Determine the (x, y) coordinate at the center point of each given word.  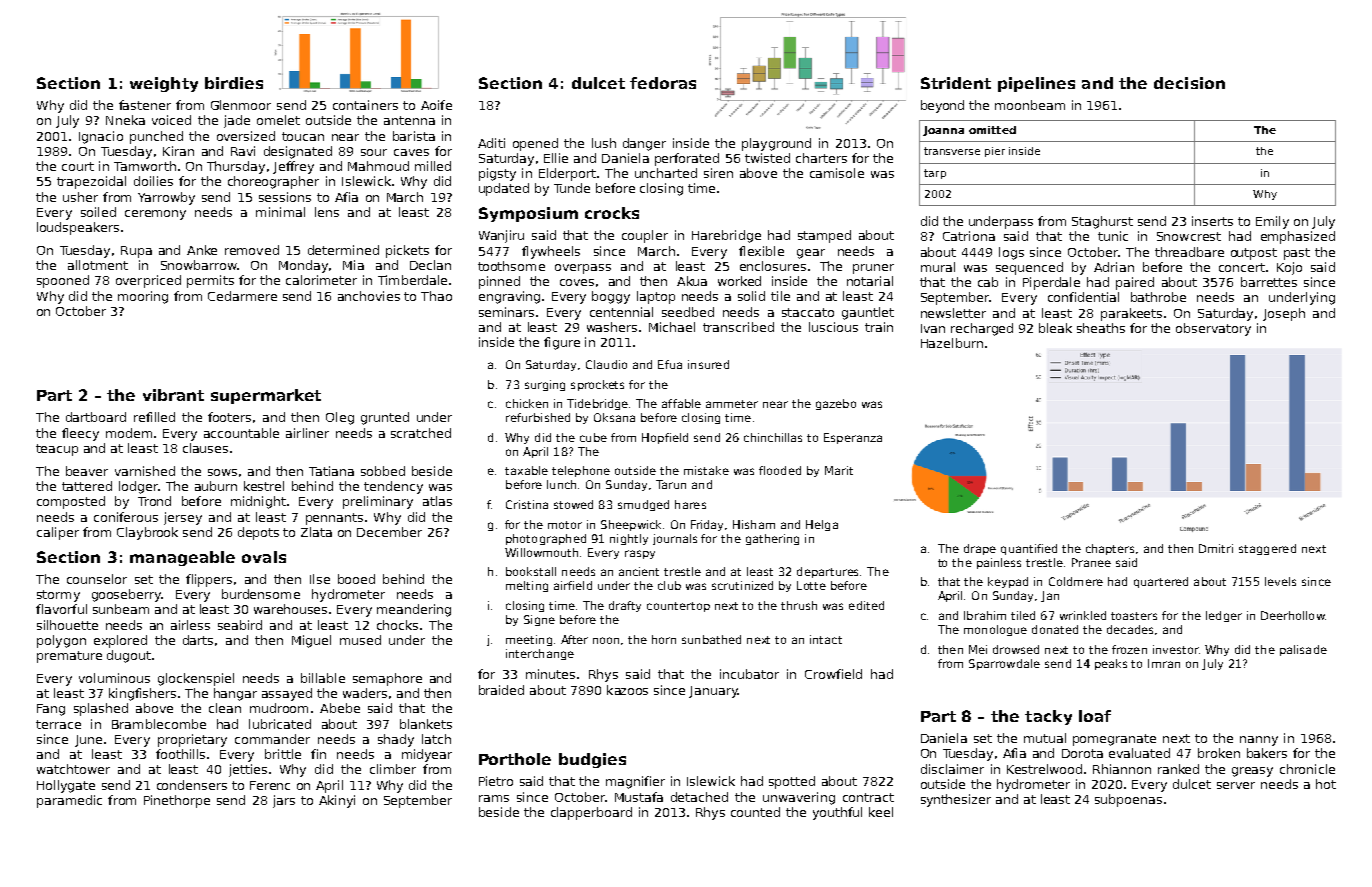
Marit (839, 470)
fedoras (663, 83)
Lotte (811, 585)
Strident (956, 83)
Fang (51, 710)
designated (298, 152)
